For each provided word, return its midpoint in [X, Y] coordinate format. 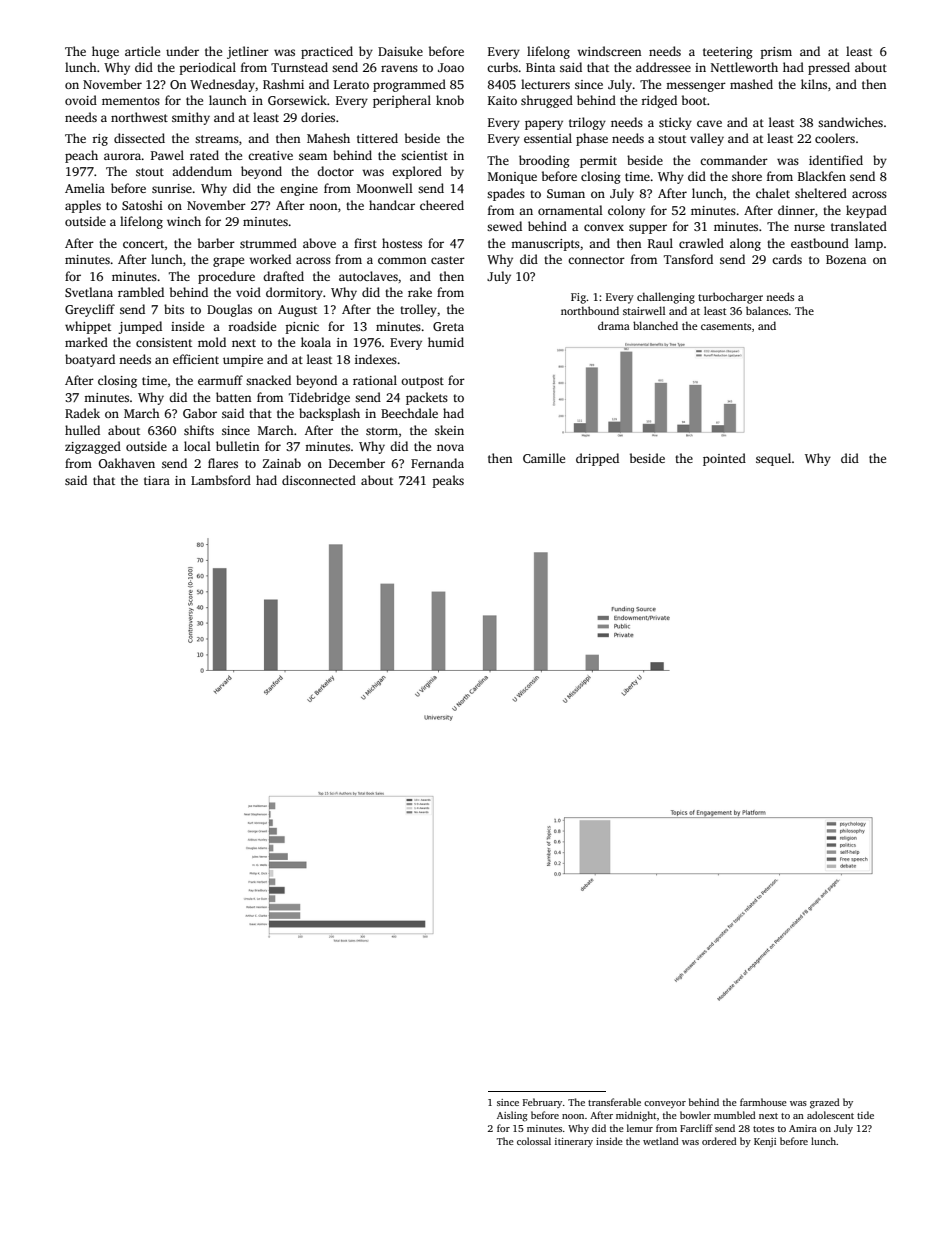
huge [105, 52]
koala [316, 342]
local [197, 446]
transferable [614, 1102]
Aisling [512, 1116]
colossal [534, 1141]
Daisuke [400, 51]
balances [767, 310]
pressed [829, 68]
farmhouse [763, 1102]
